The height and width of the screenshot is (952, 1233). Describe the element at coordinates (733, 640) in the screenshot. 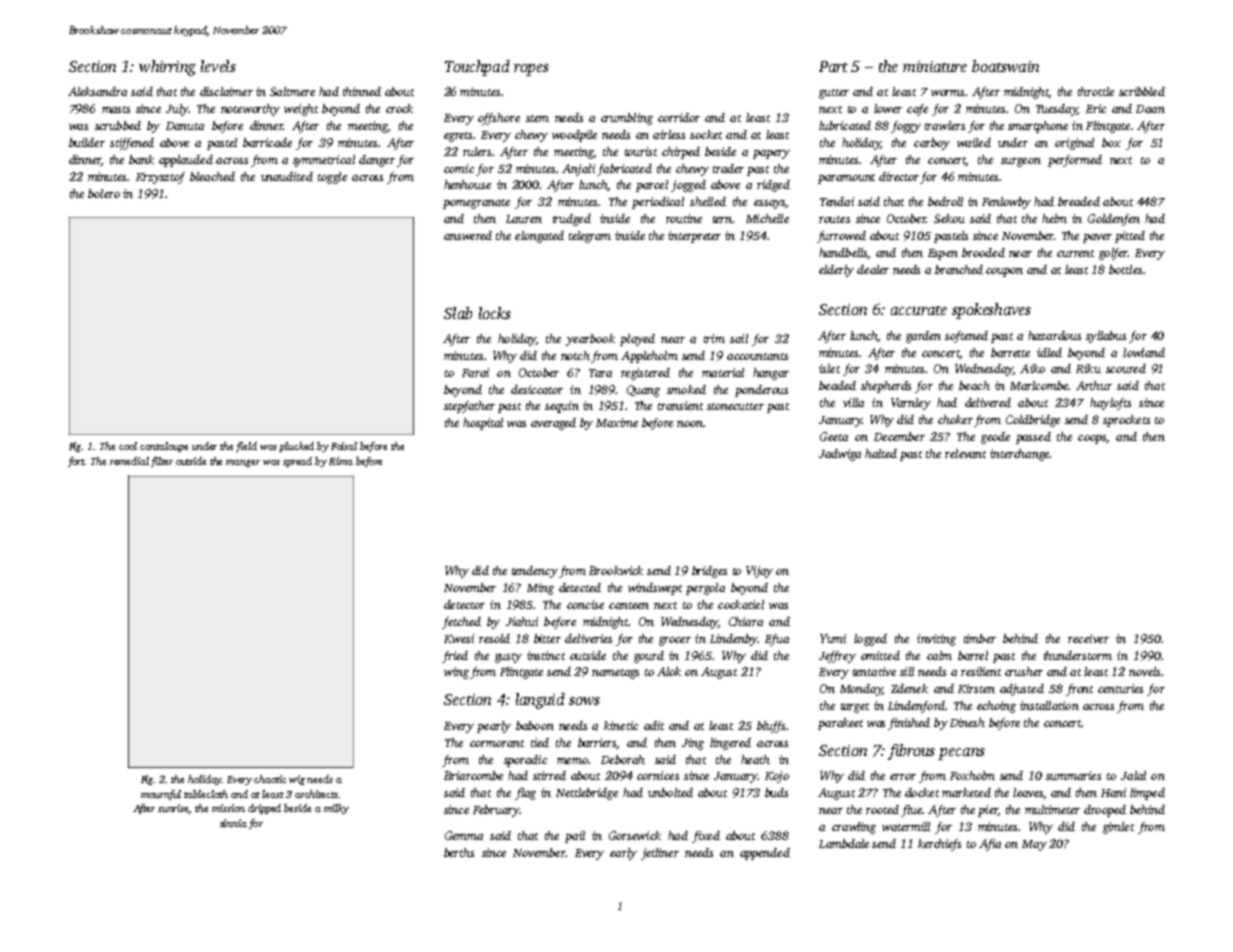

I see `Lindenby` at that location.
